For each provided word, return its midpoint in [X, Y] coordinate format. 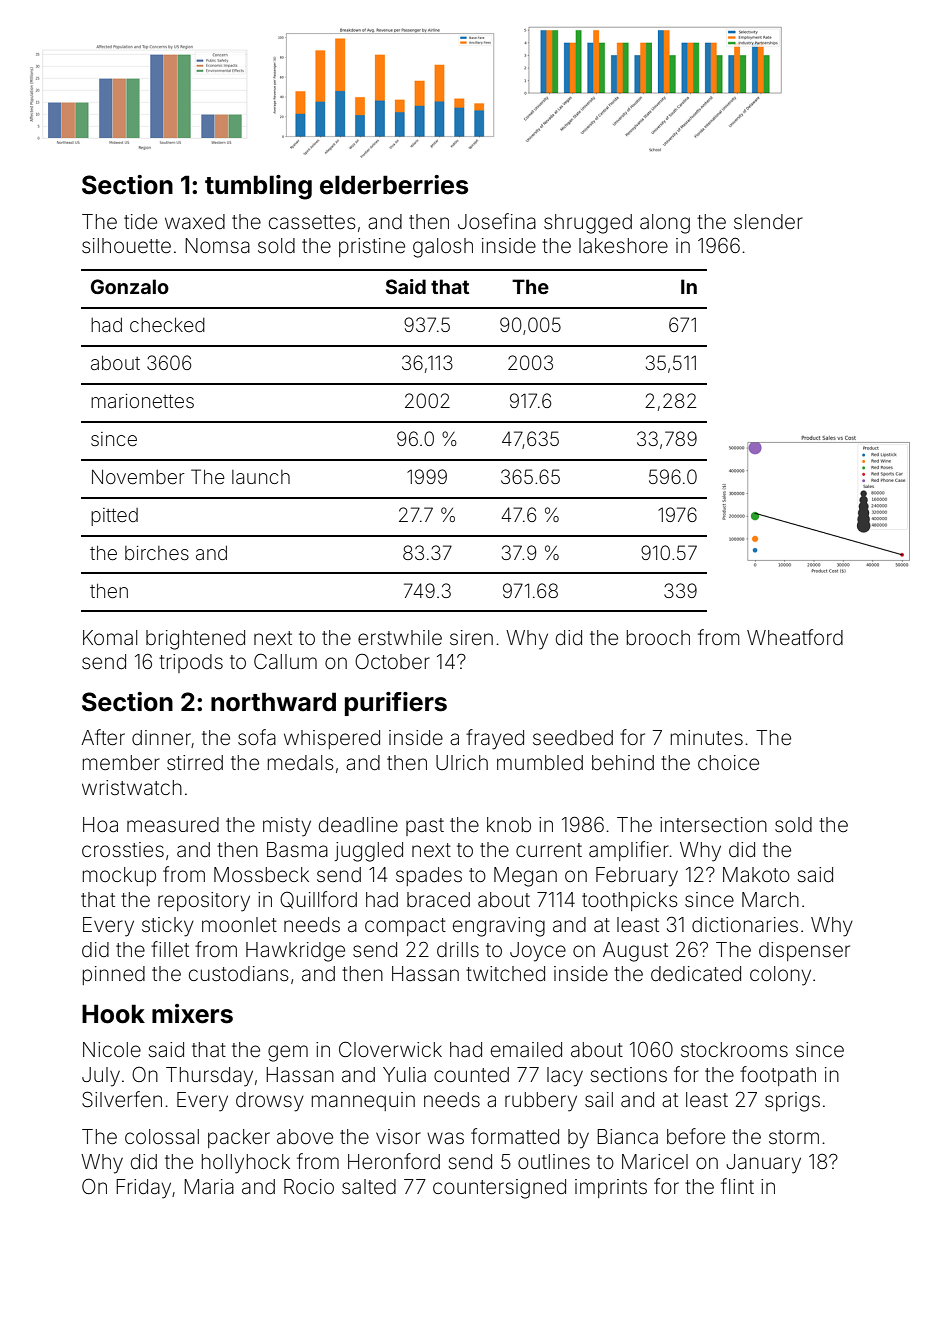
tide [140, 222]
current [549, 850]
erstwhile [400, 638]
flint [737, 1186]
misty [287, 827]
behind [623, 762]
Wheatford [795, 637]
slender [768, 221]
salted [369, 1186]
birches [157, 553]
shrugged [588, 224]
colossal [162, 1136]
